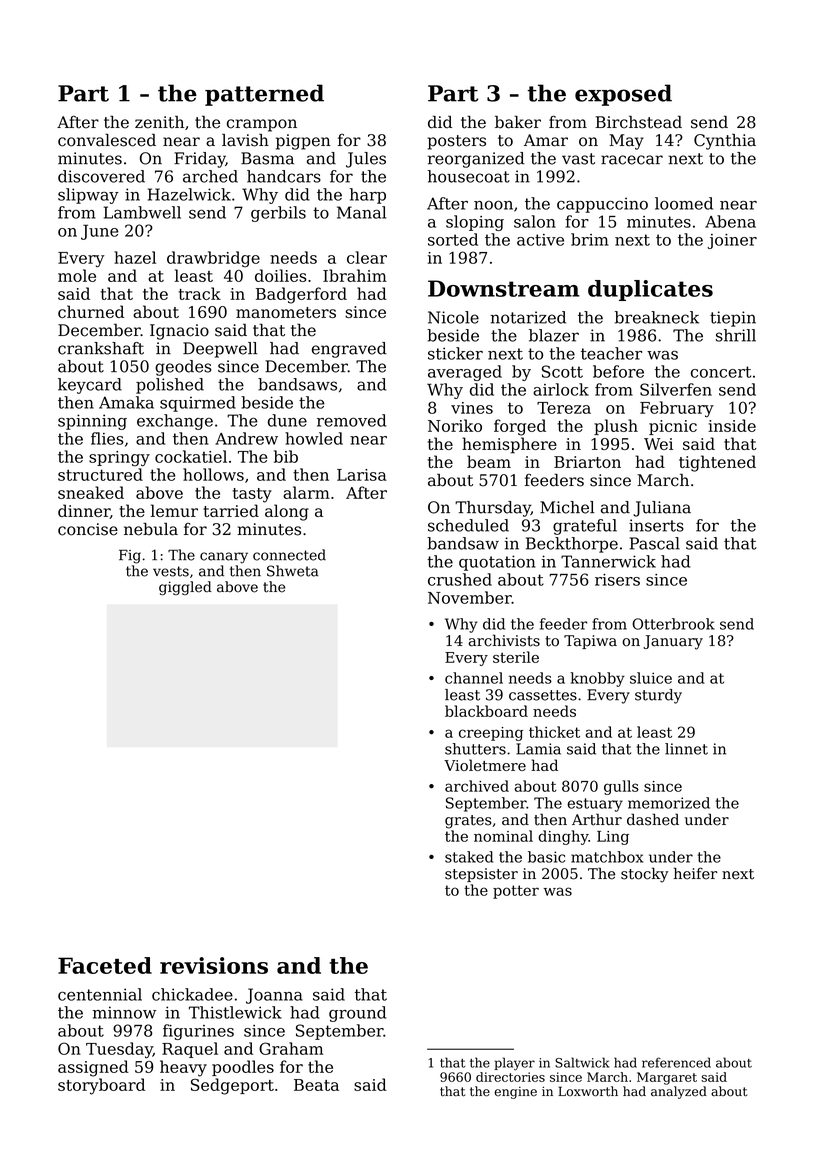  What do you see at coordinates (518, 122) in the screenshot?
I see `baker` at bounding box center [518, 122].
